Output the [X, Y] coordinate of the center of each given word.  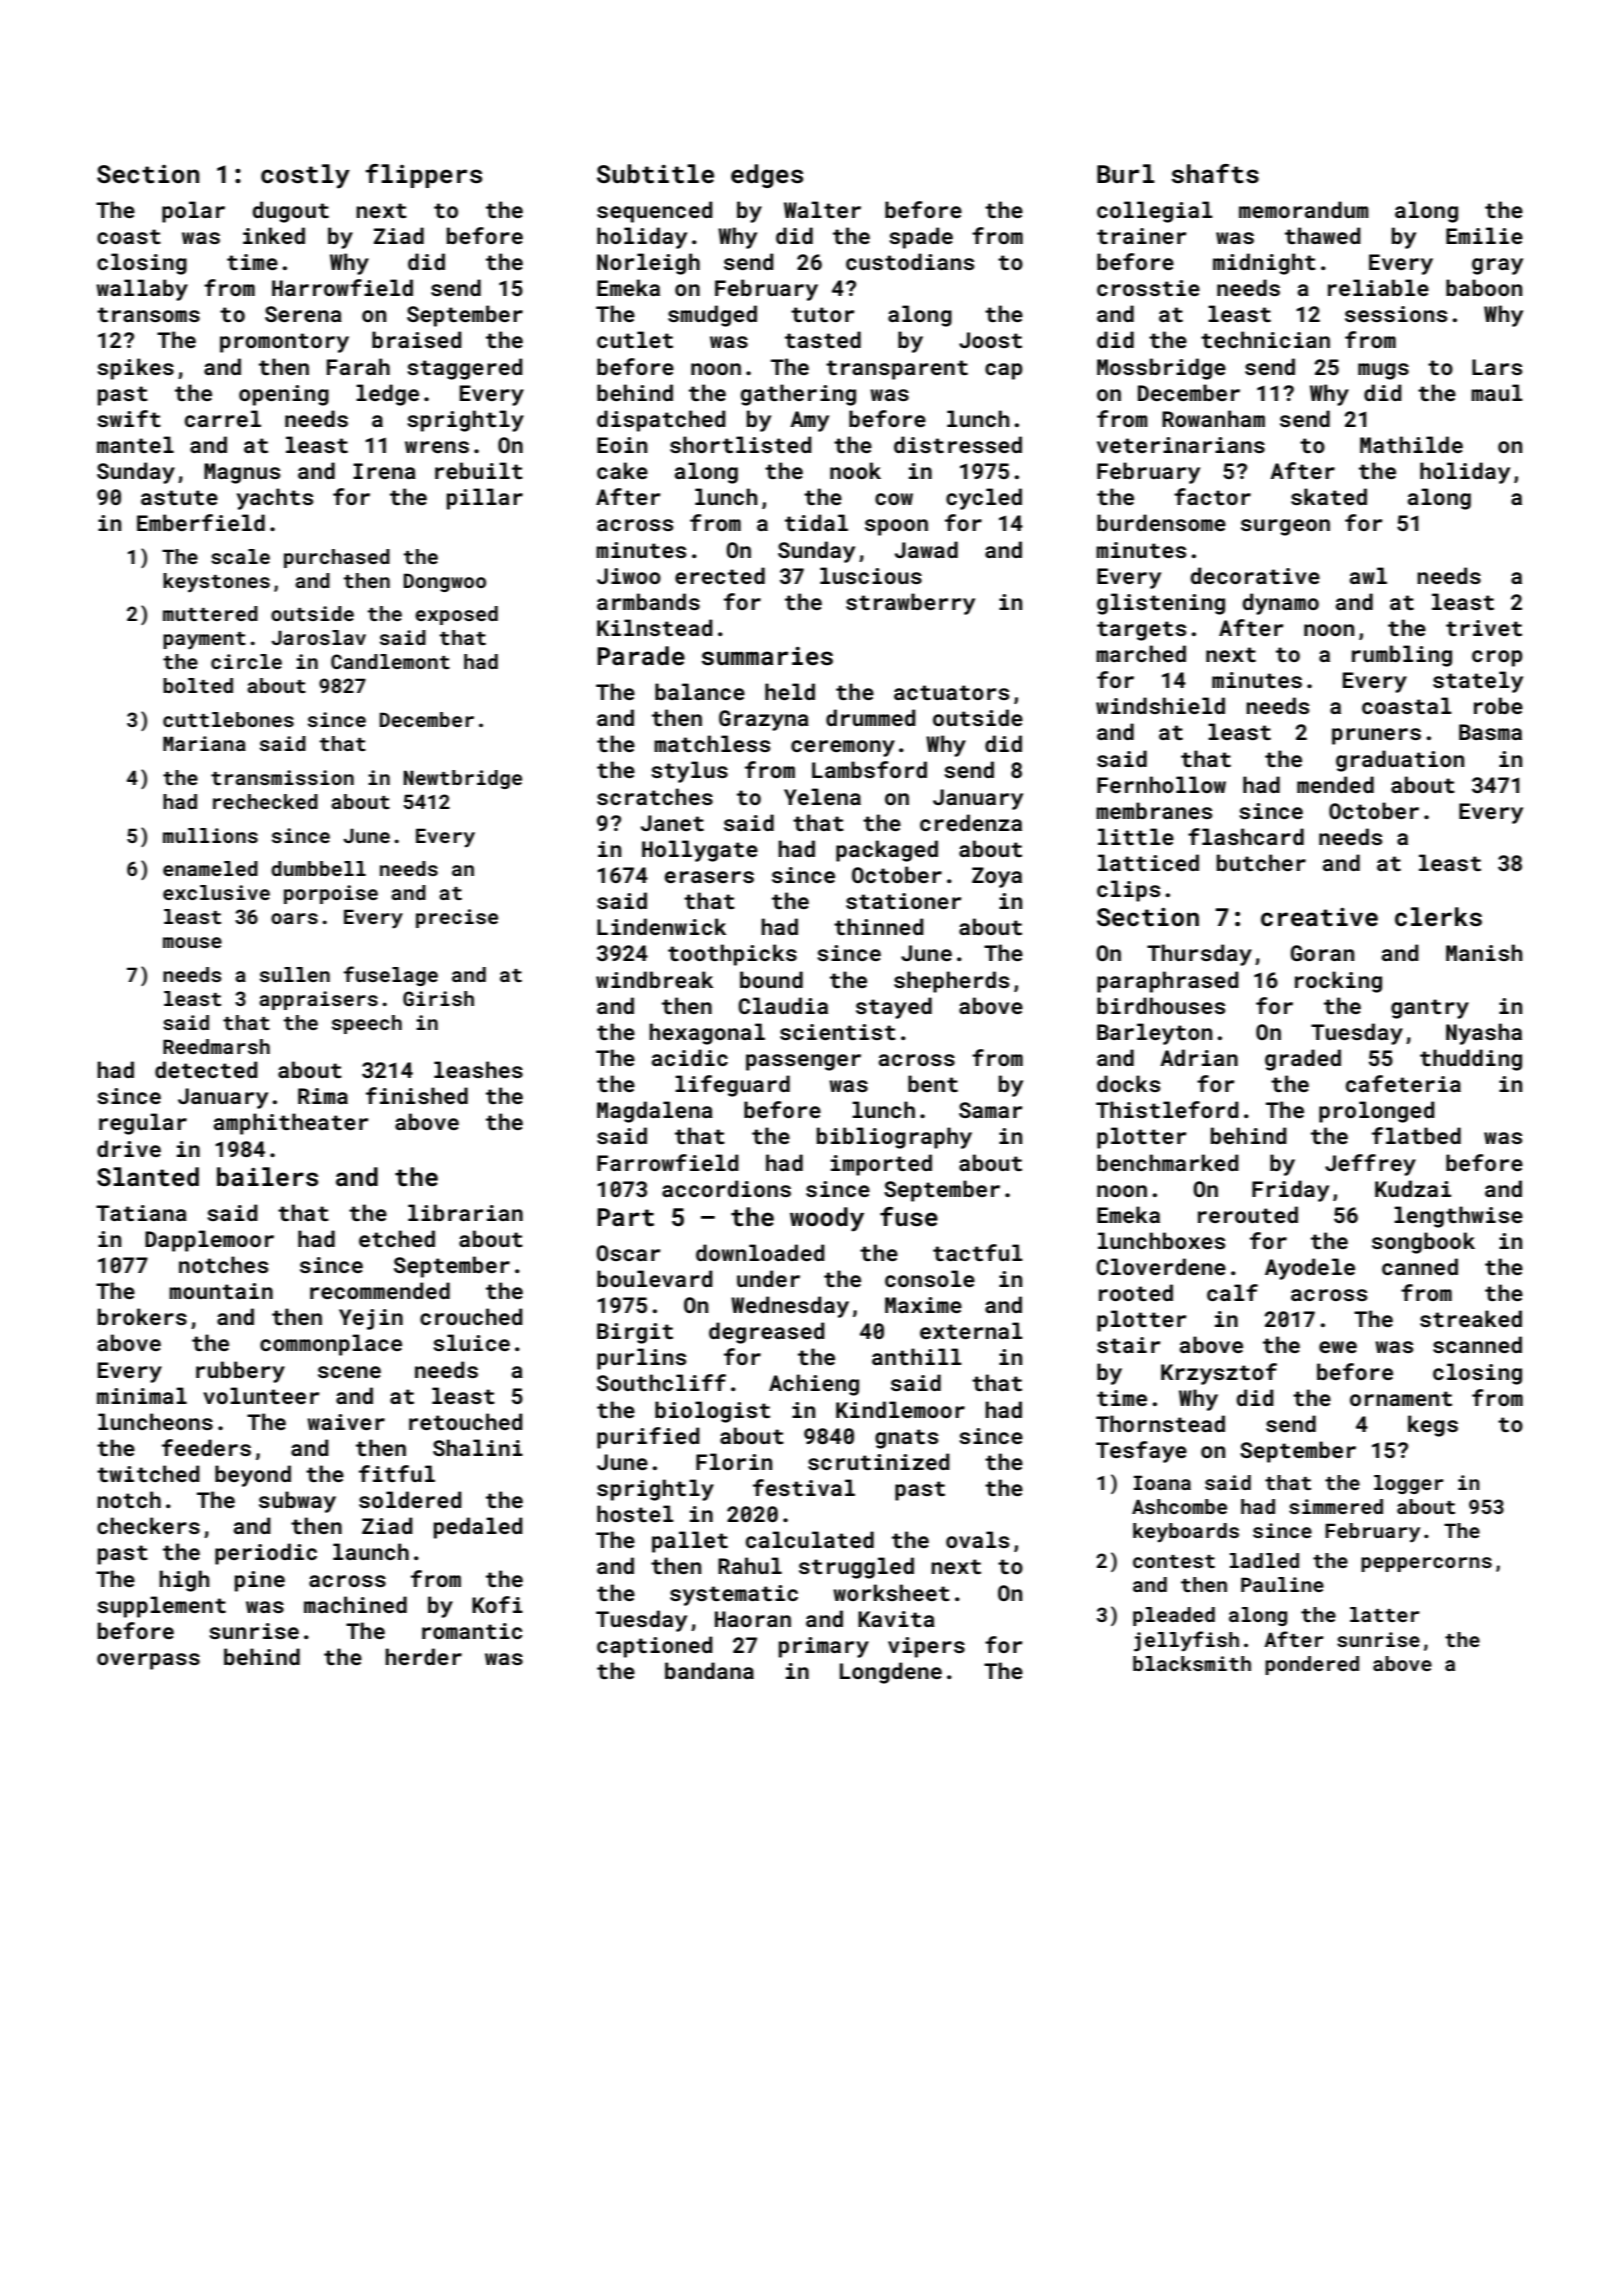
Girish [438, 998]
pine [260, 1581]
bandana [709, 1670]
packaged [887, 851]
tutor [822, 314]
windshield [1160, 705]
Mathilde [1411, 444]
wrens [437, 447]
